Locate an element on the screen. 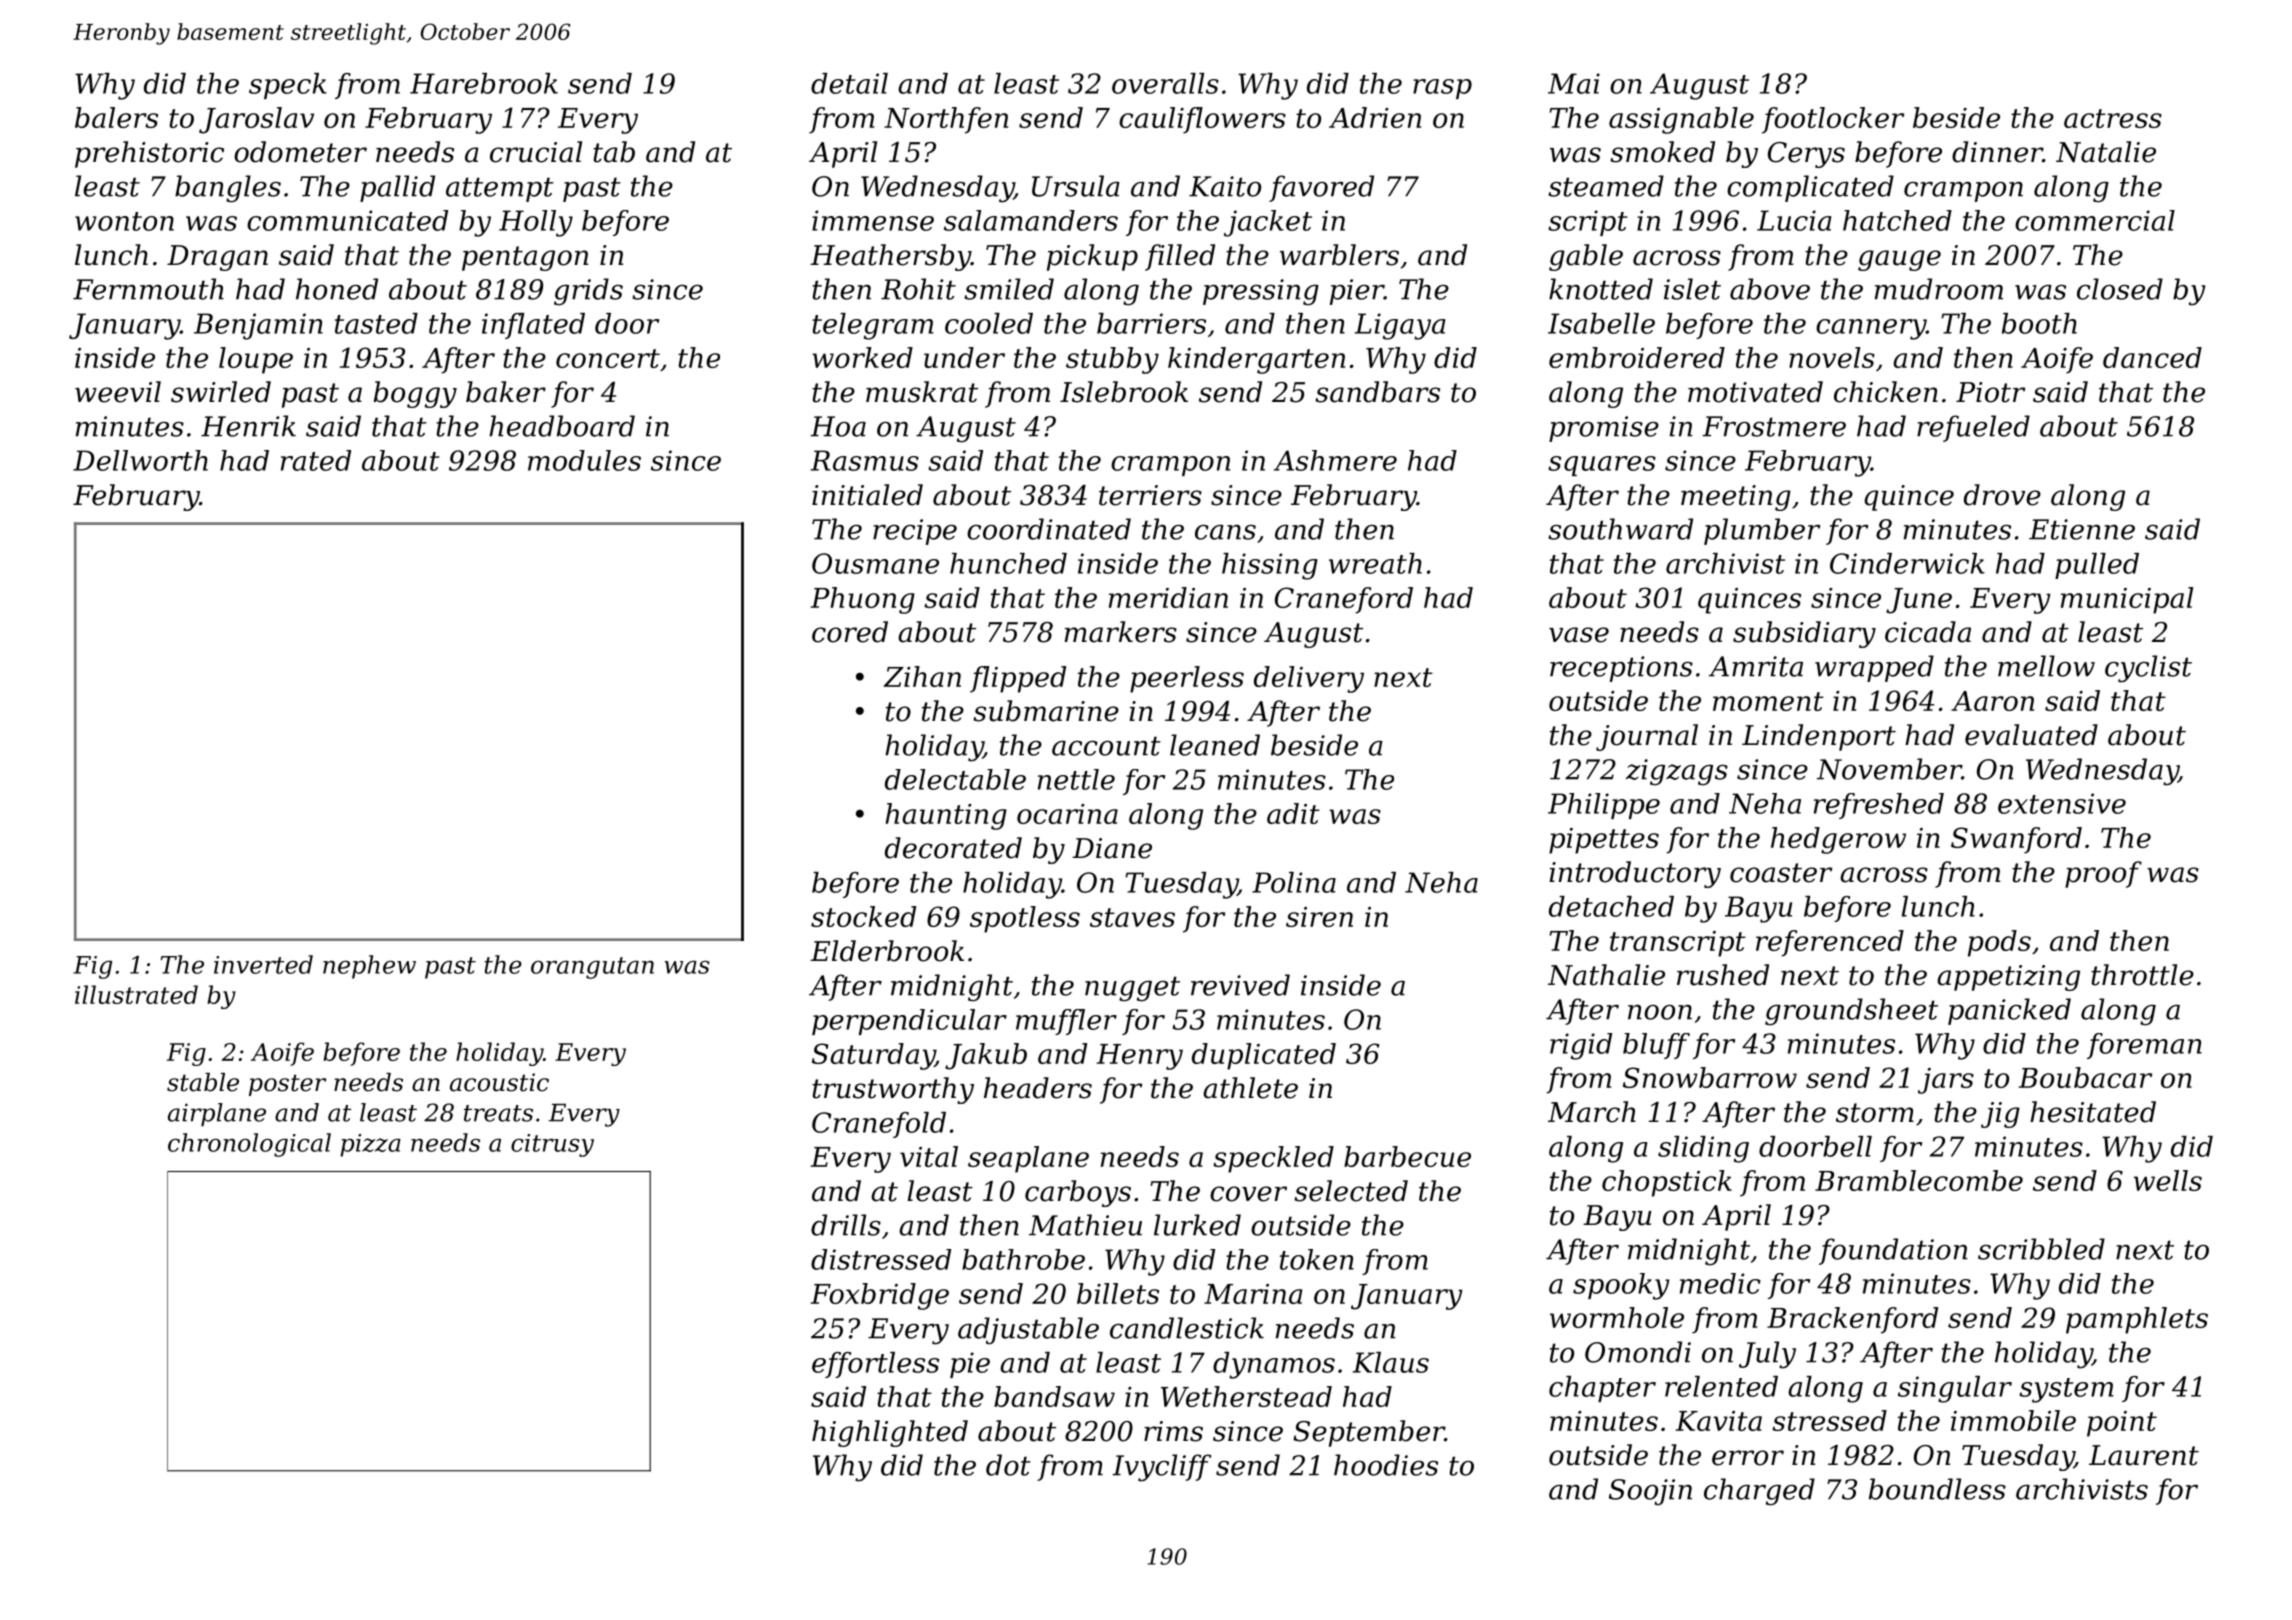 Image resolution: width=2292 pixels, height=1620 pixels. headboard is located at coordinates (562, 426).
